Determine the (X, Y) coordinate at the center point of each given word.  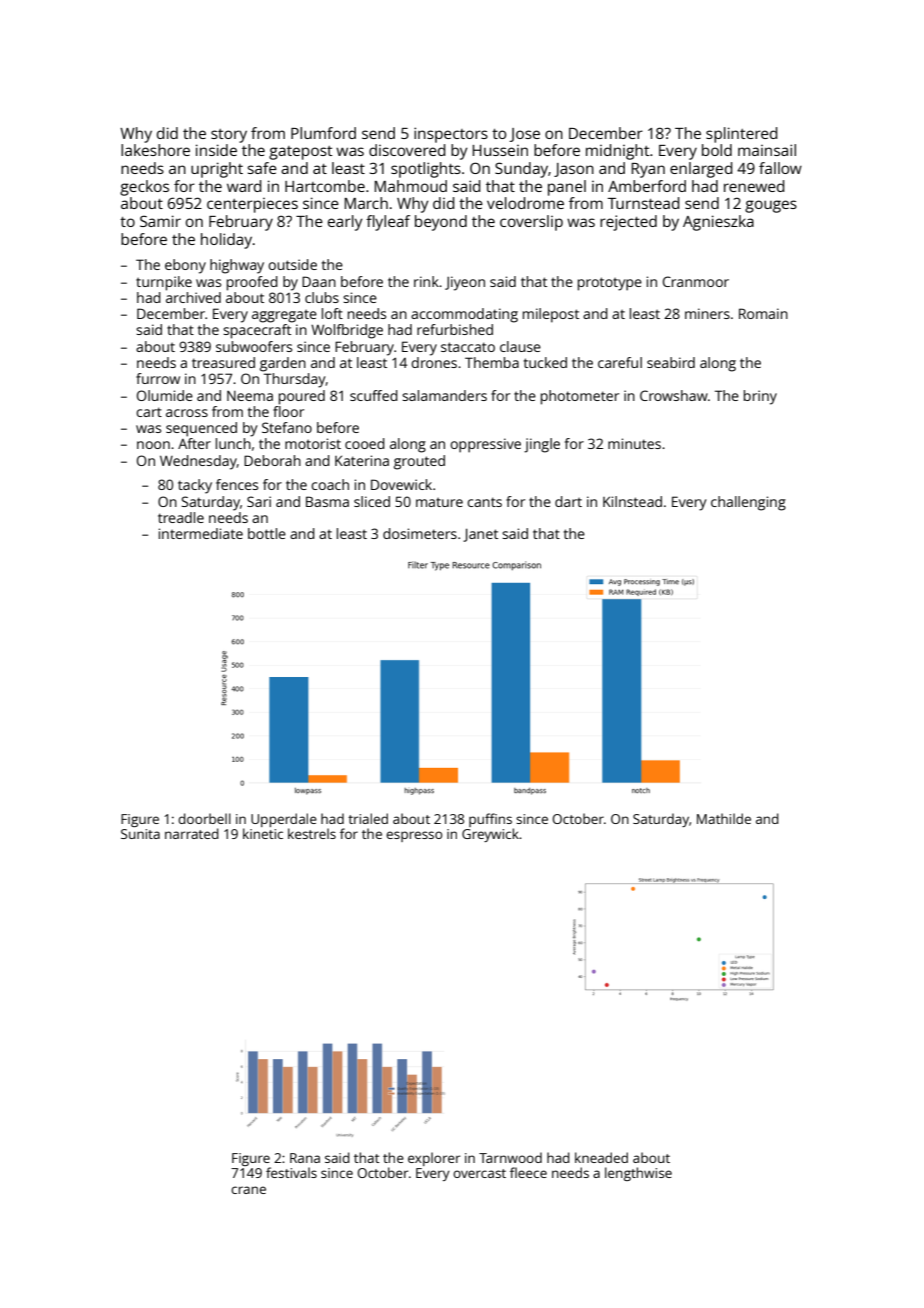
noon (153, 445)
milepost (551, 315)
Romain (763, 313)
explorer (434, 1159)
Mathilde (724, 818)
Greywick (490, 835)
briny (760, 397)
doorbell (204, 818)
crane (248, 1190)
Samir (160, 221)
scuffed (374, 395)
